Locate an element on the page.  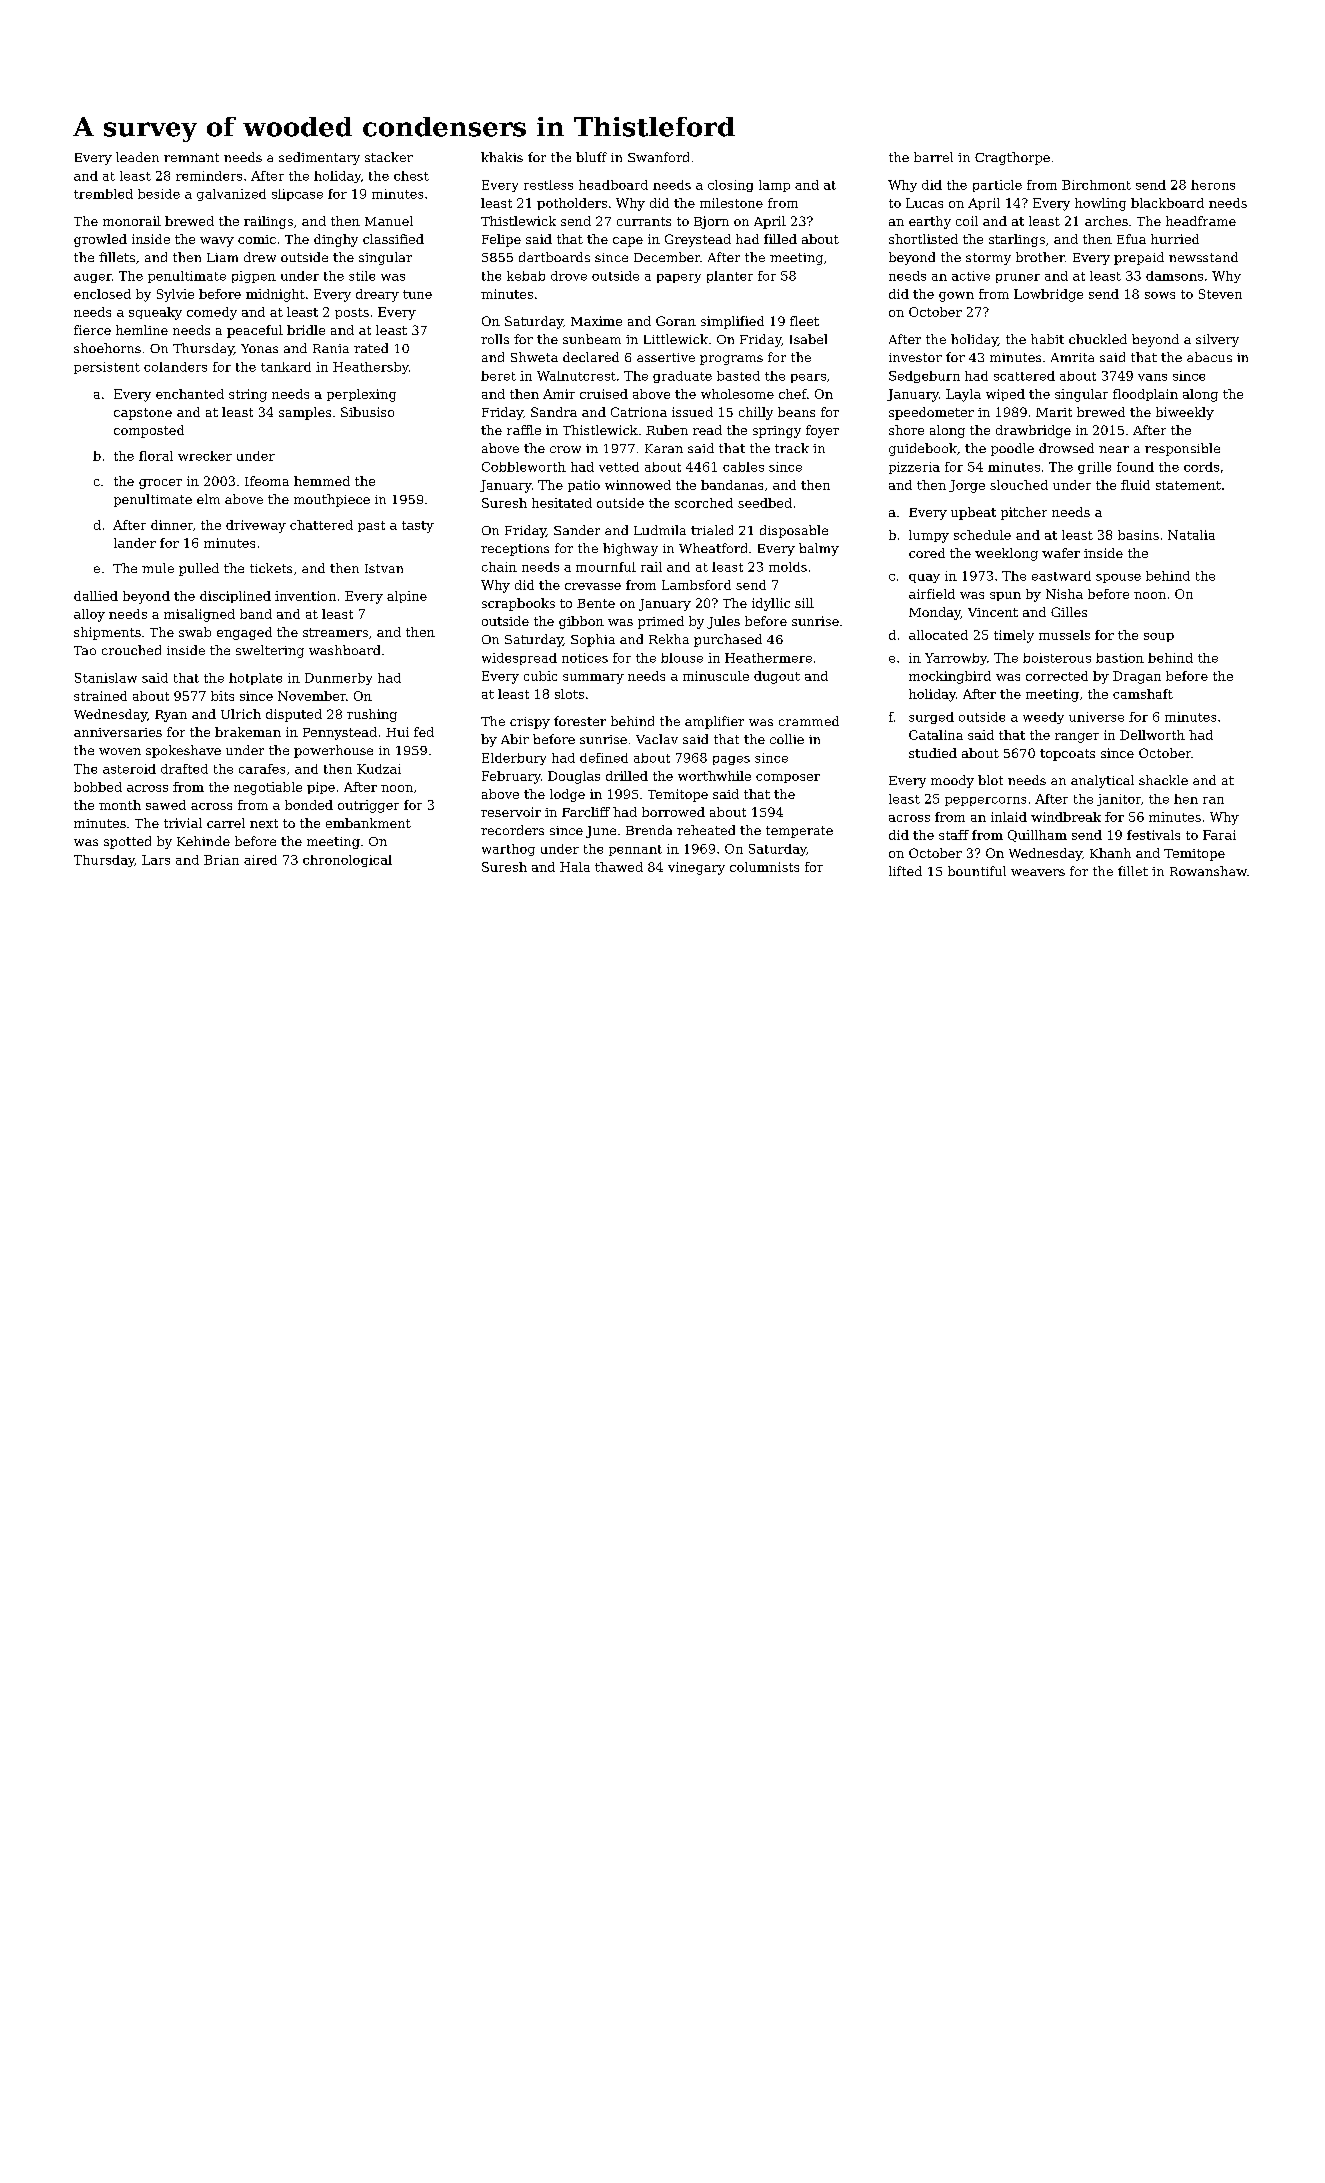
leaden is located at coordinates (137, 157).
